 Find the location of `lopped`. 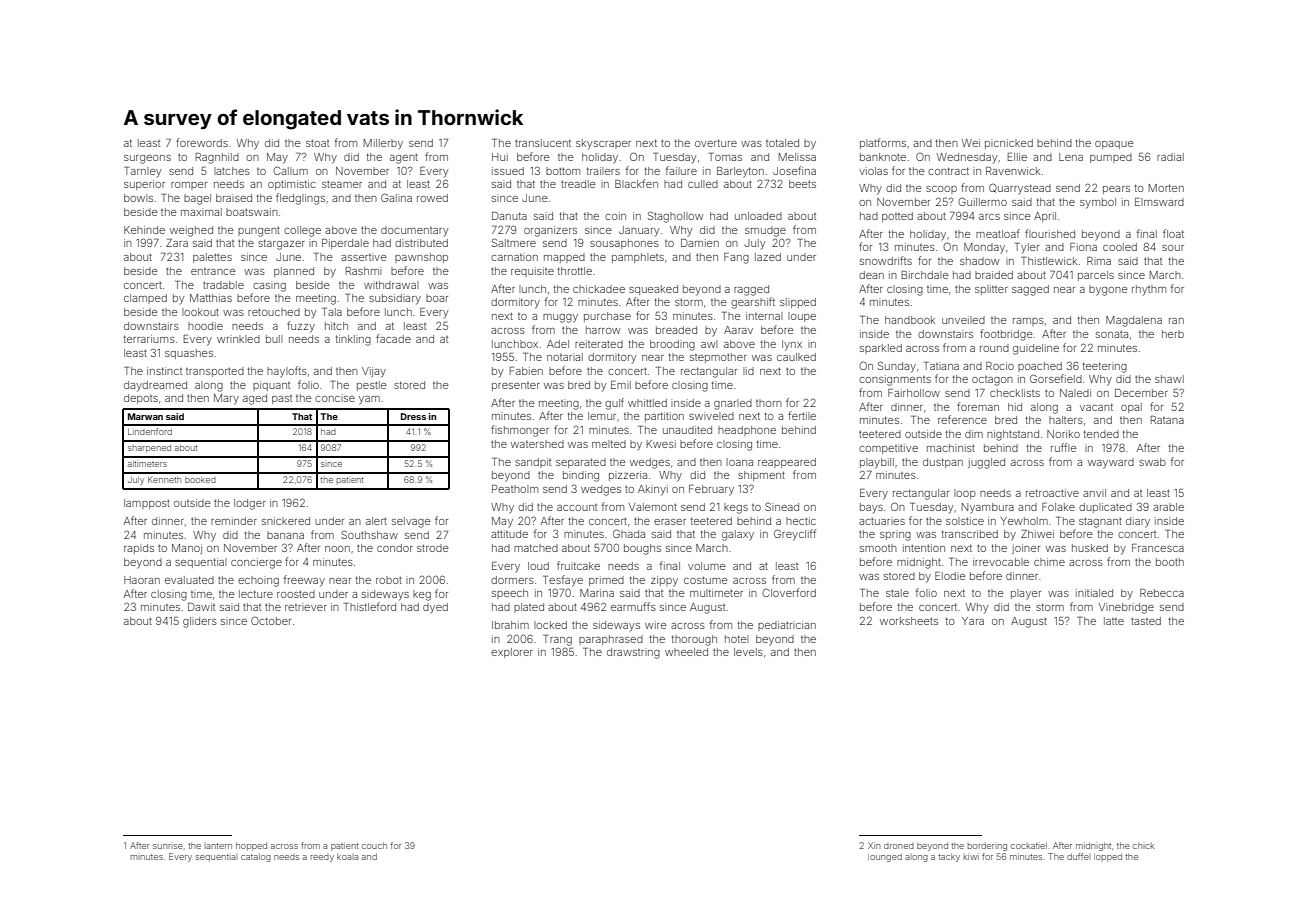

lopped is located at coordinates (1108, 857).
